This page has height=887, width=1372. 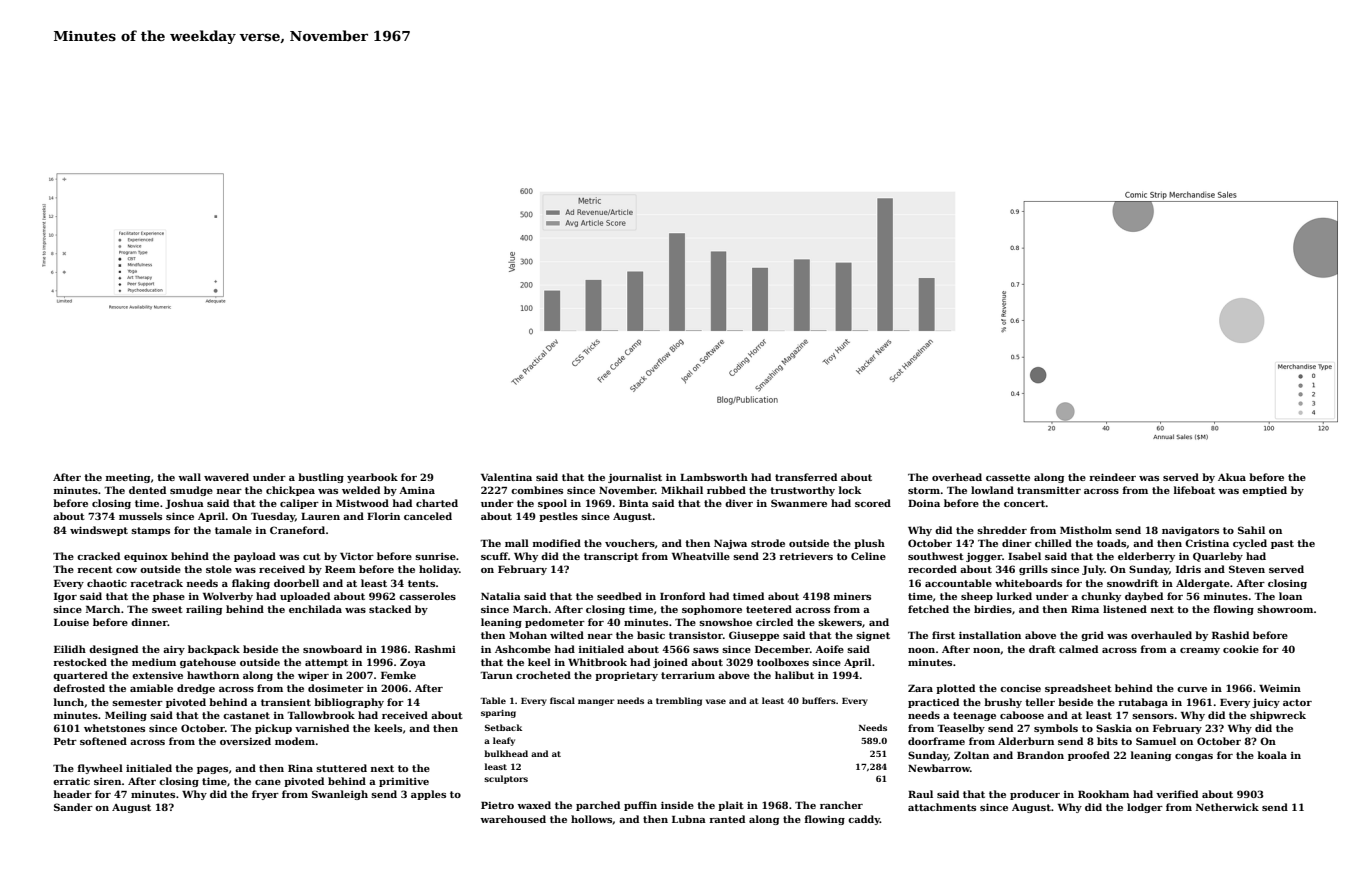 What do you see at coordinates (504, 741) in the page?
I see `leafy` at bounding box center [504, 741].
